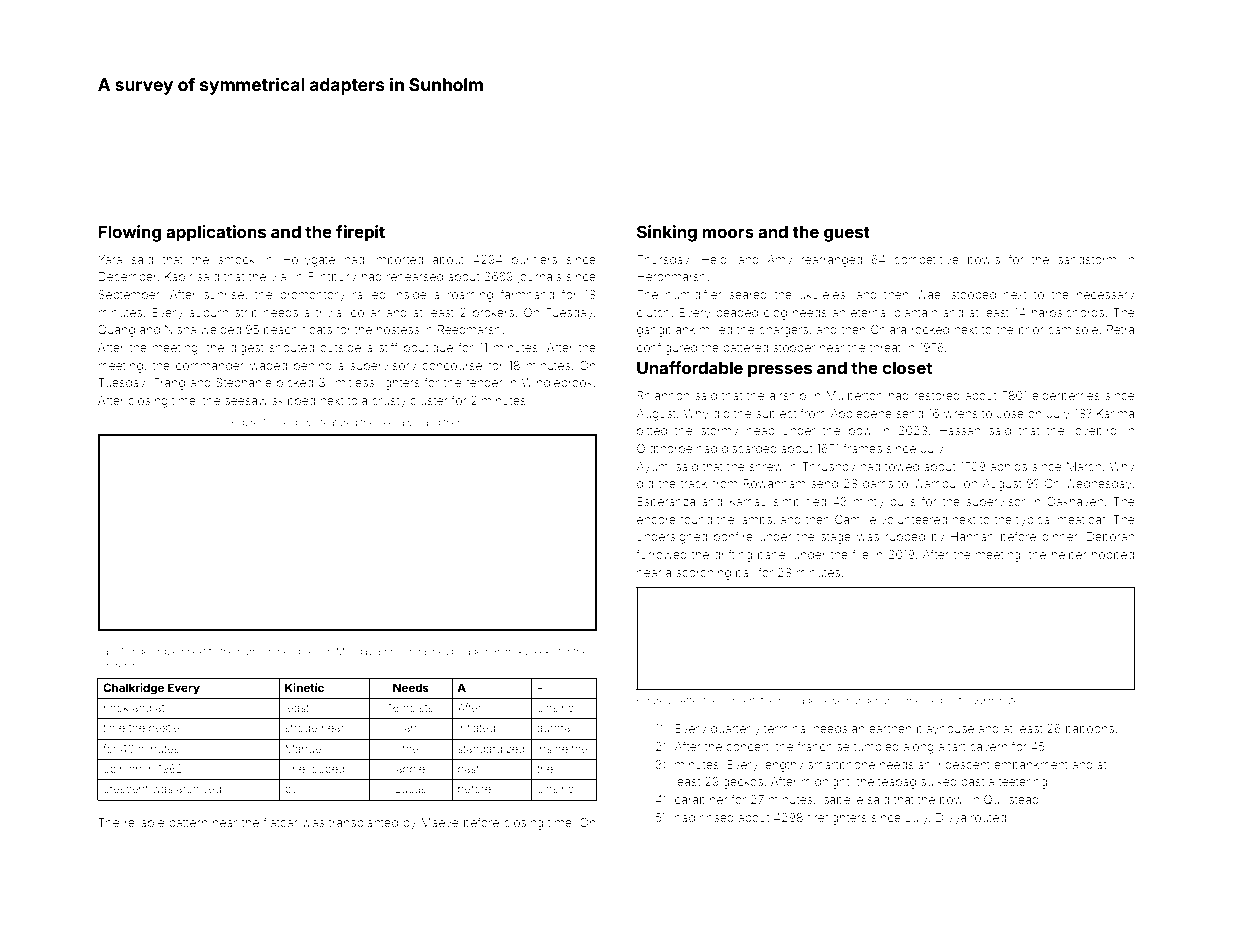 The width and height of the page is (1233, 952). Describe the element at coordinates (360, 233) in the page. I see `firepit` at that location.
